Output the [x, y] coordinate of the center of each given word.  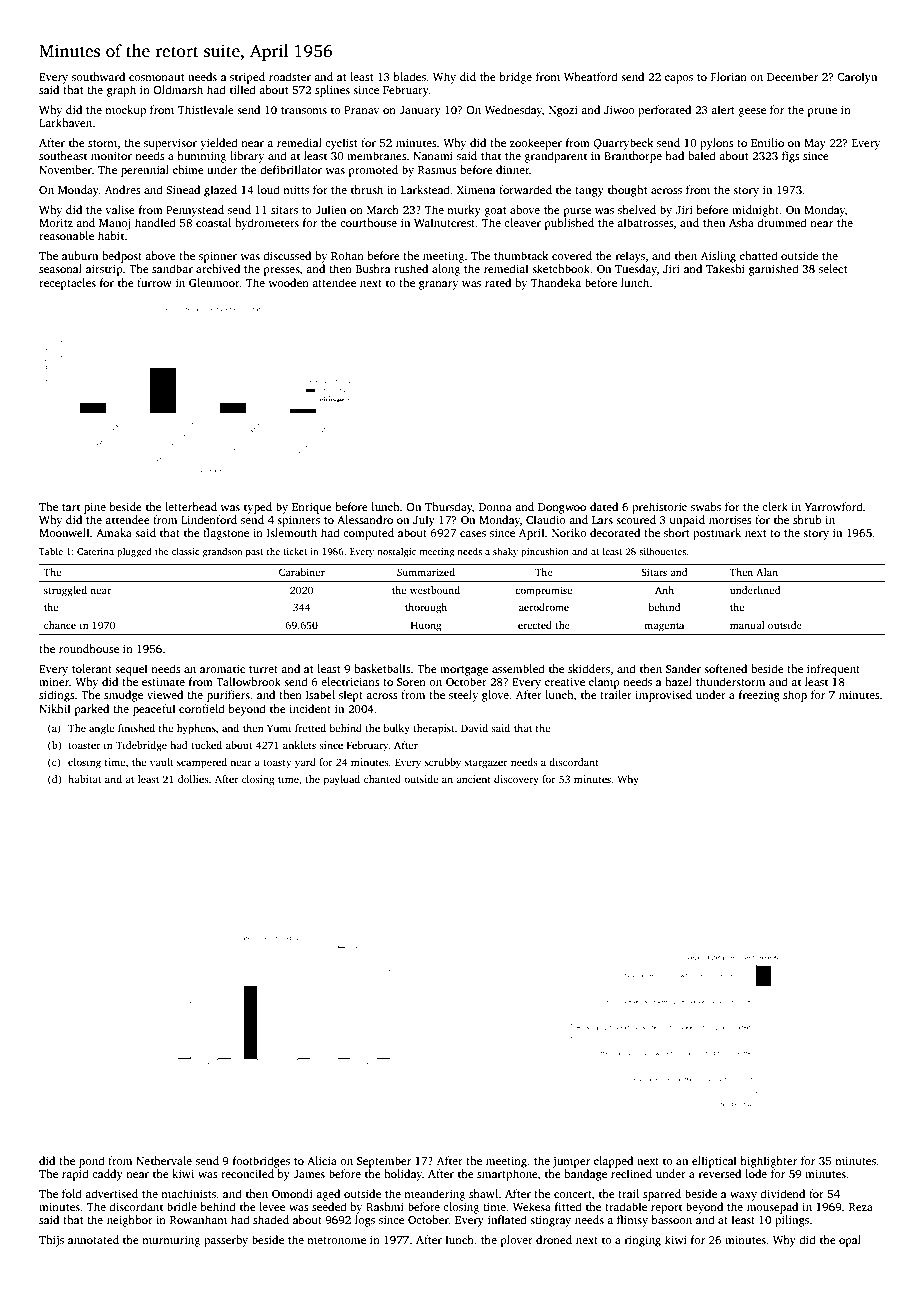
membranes [377, 155]
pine [95, 508]
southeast [63, 155]
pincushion [545, 552]
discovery [516, 780]
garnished [774, 270]
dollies [193, 779]
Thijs [51, 1241]
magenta [664, 627]
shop [795, 696]
